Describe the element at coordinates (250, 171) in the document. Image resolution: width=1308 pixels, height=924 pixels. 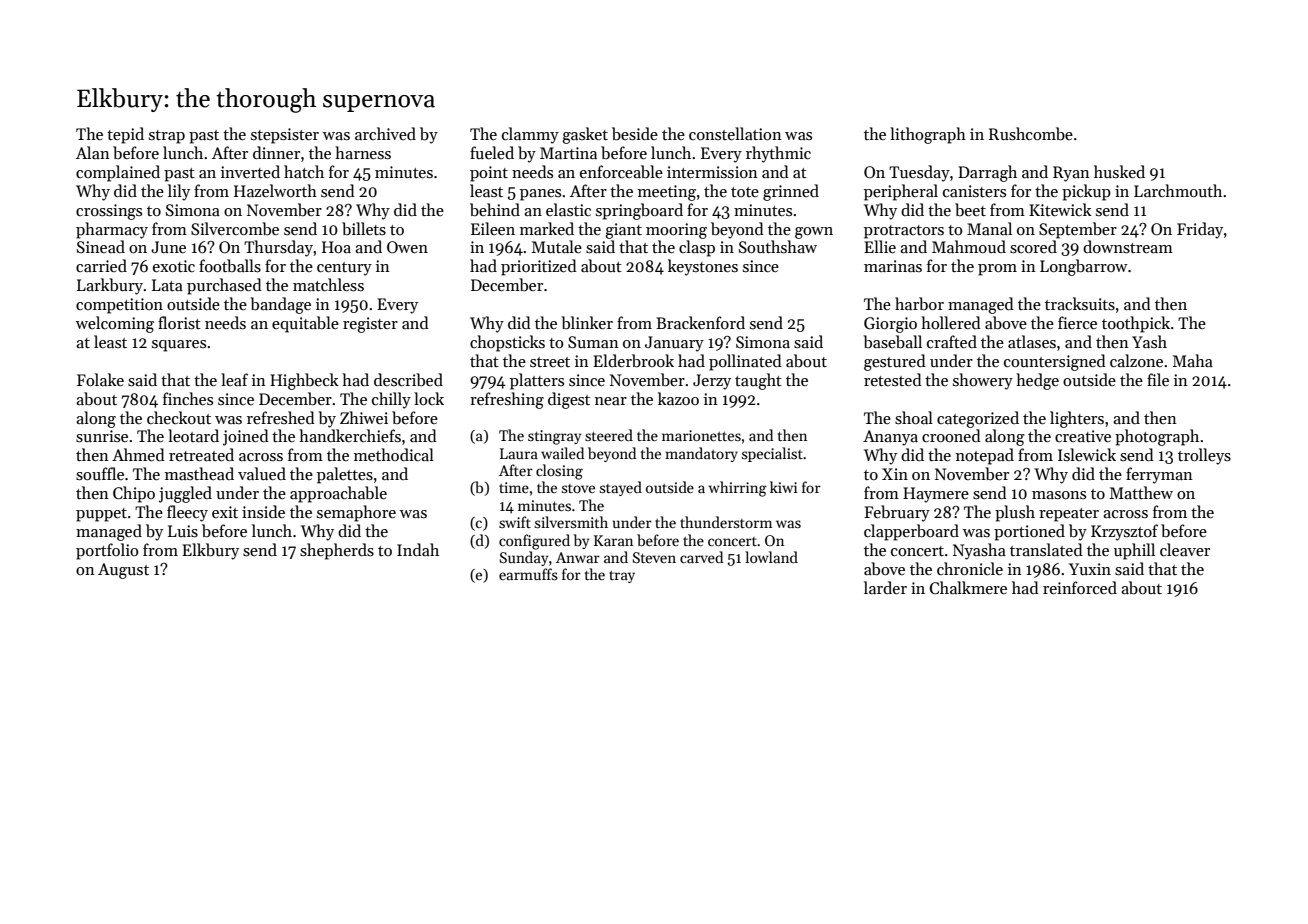
I see `inverted` at that location.
